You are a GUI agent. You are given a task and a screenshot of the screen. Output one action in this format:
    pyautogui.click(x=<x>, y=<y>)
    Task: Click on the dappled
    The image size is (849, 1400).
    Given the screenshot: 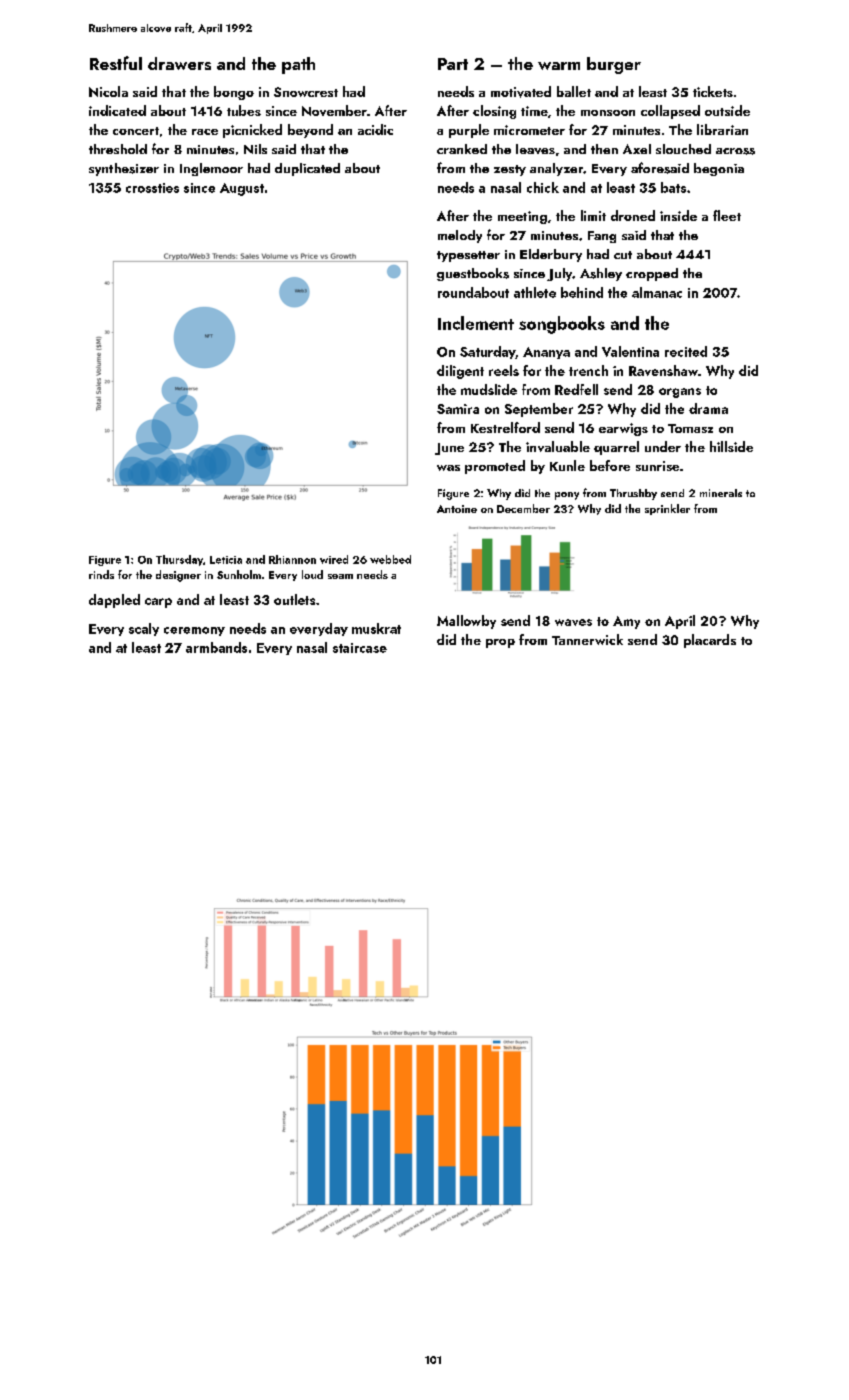 What is the action you would take?
    pyautogui.click(x=114, y=601)
